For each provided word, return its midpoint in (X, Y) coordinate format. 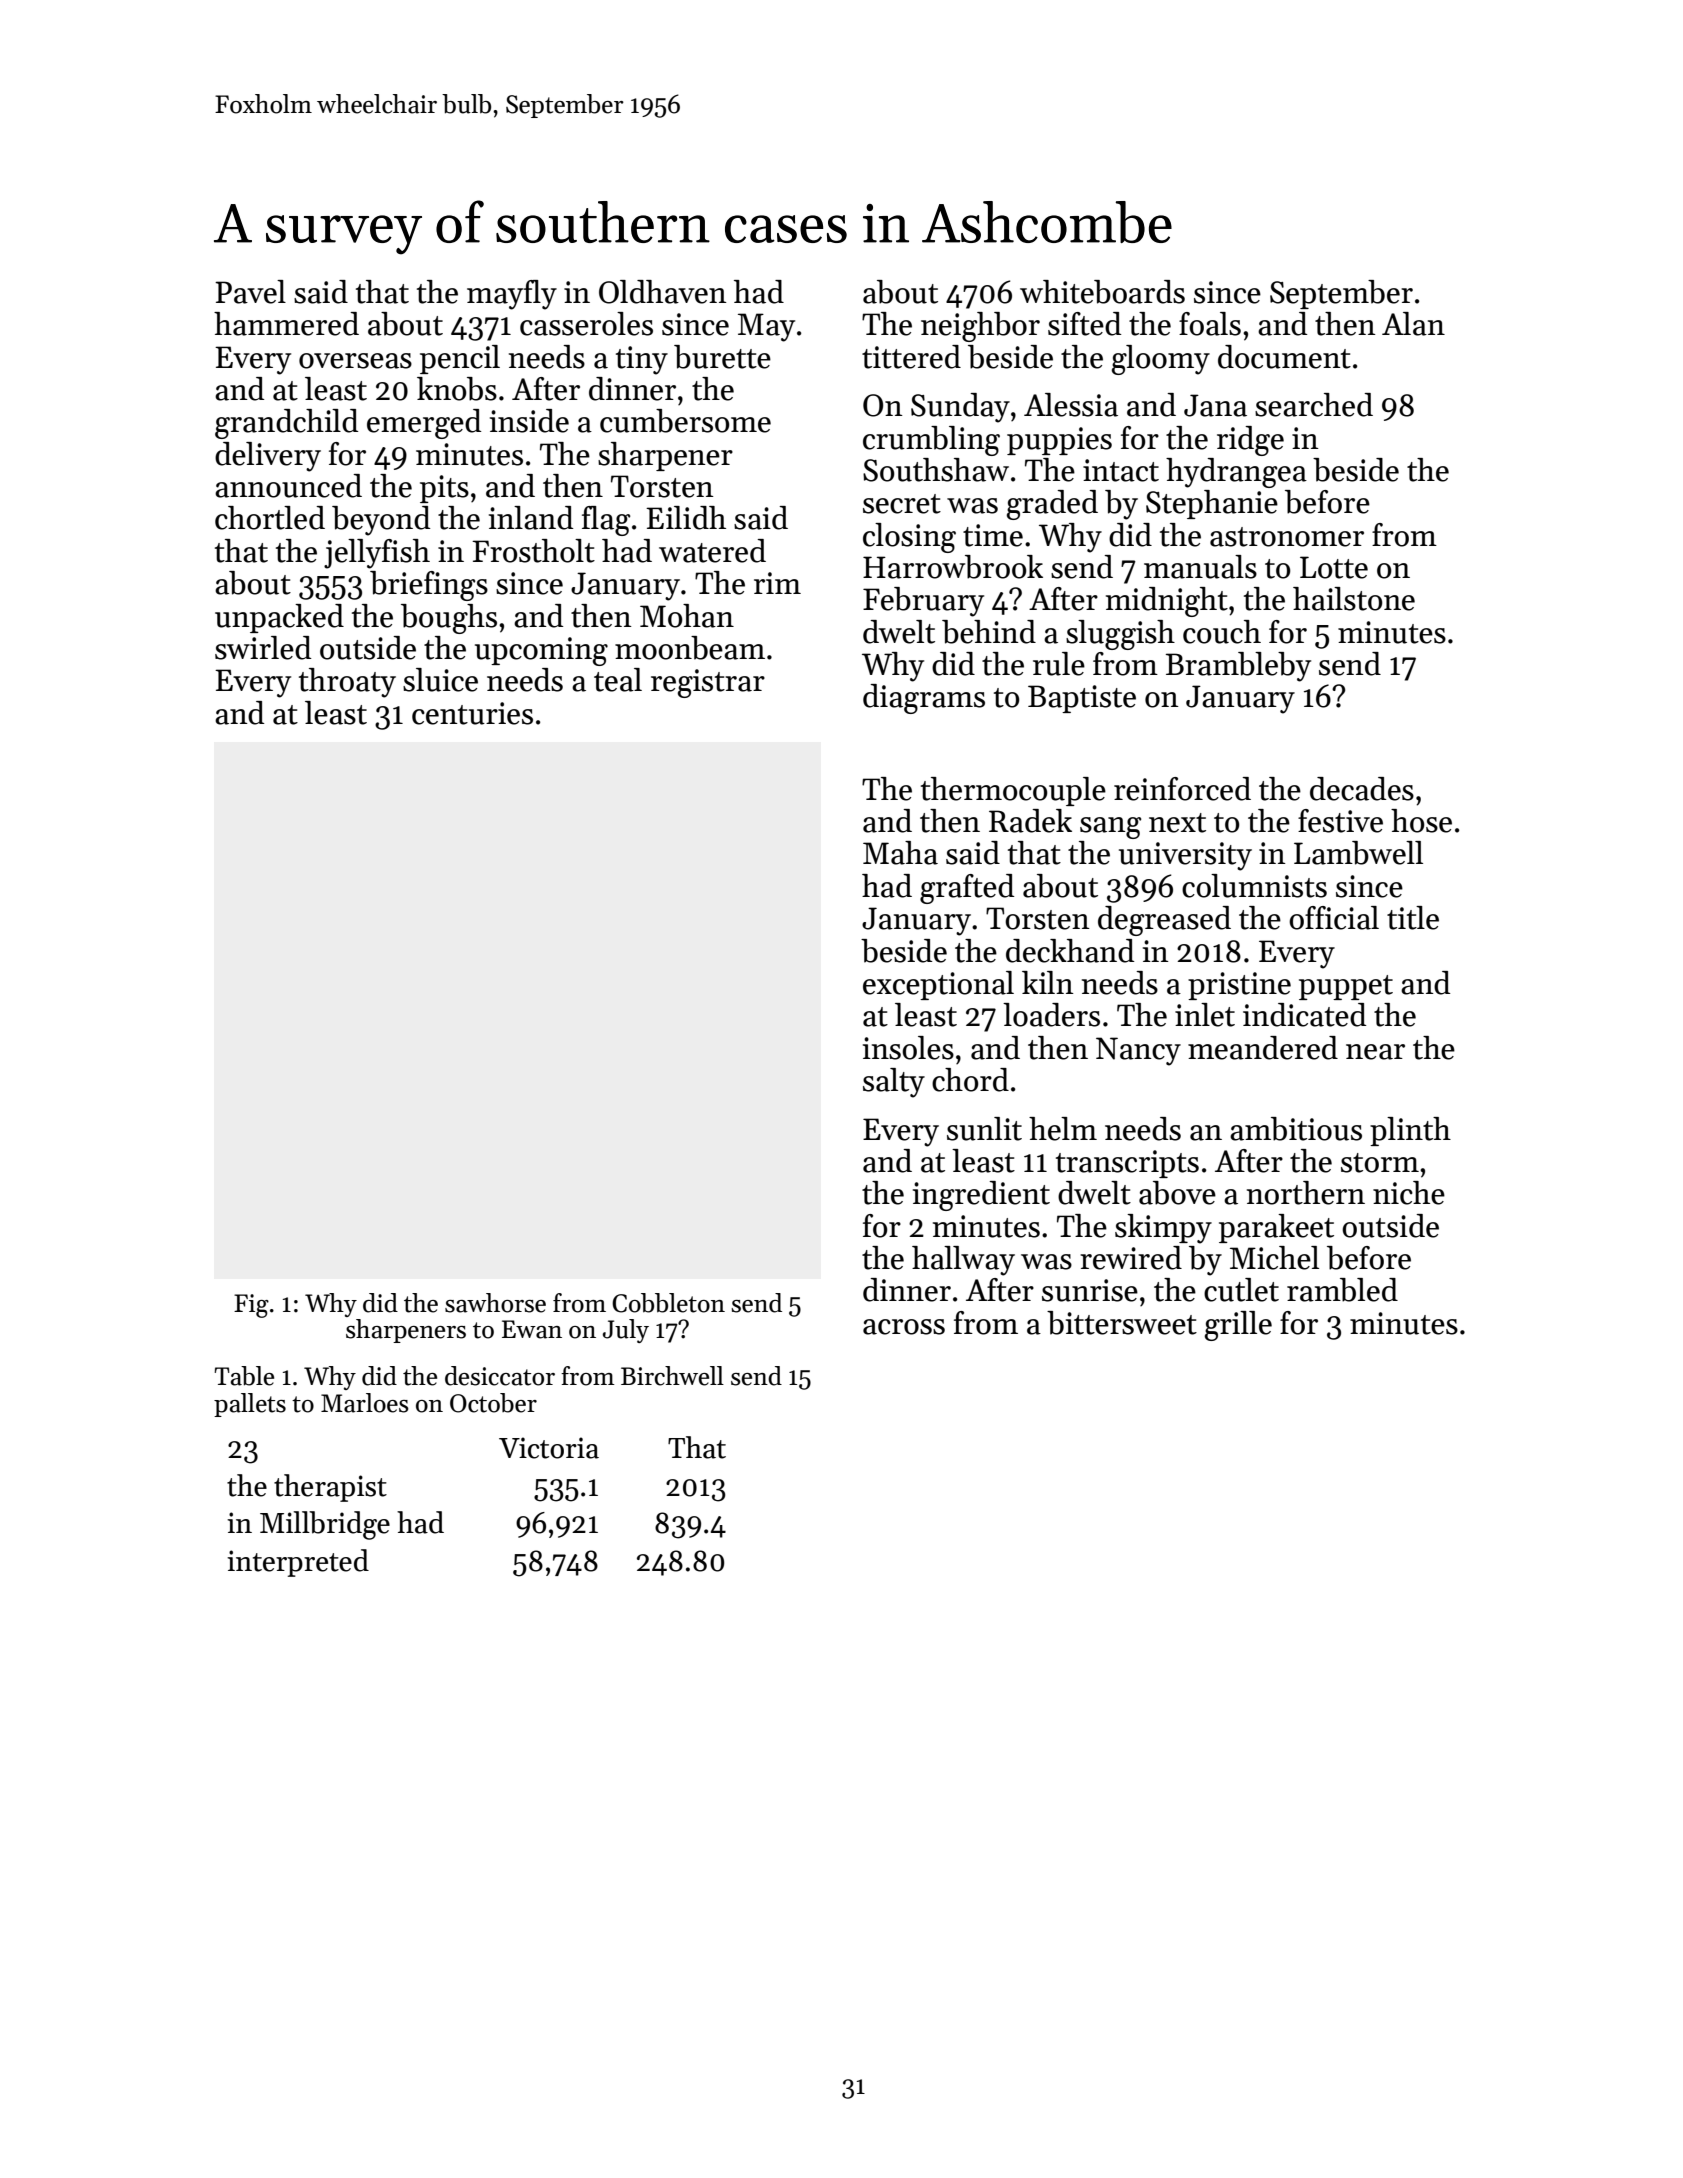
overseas (355, 361)
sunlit (984, 1129)
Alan (1413, 324)
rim (777, 583)
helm (1063, 1129)
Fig (251, 1306)
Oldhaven (663, 292)
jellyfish (377, 554)
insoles (908, 1048)
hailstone (1354, 599)
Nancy (1138, 1051)
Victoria (549, 1448)
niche (1409, 1193)
